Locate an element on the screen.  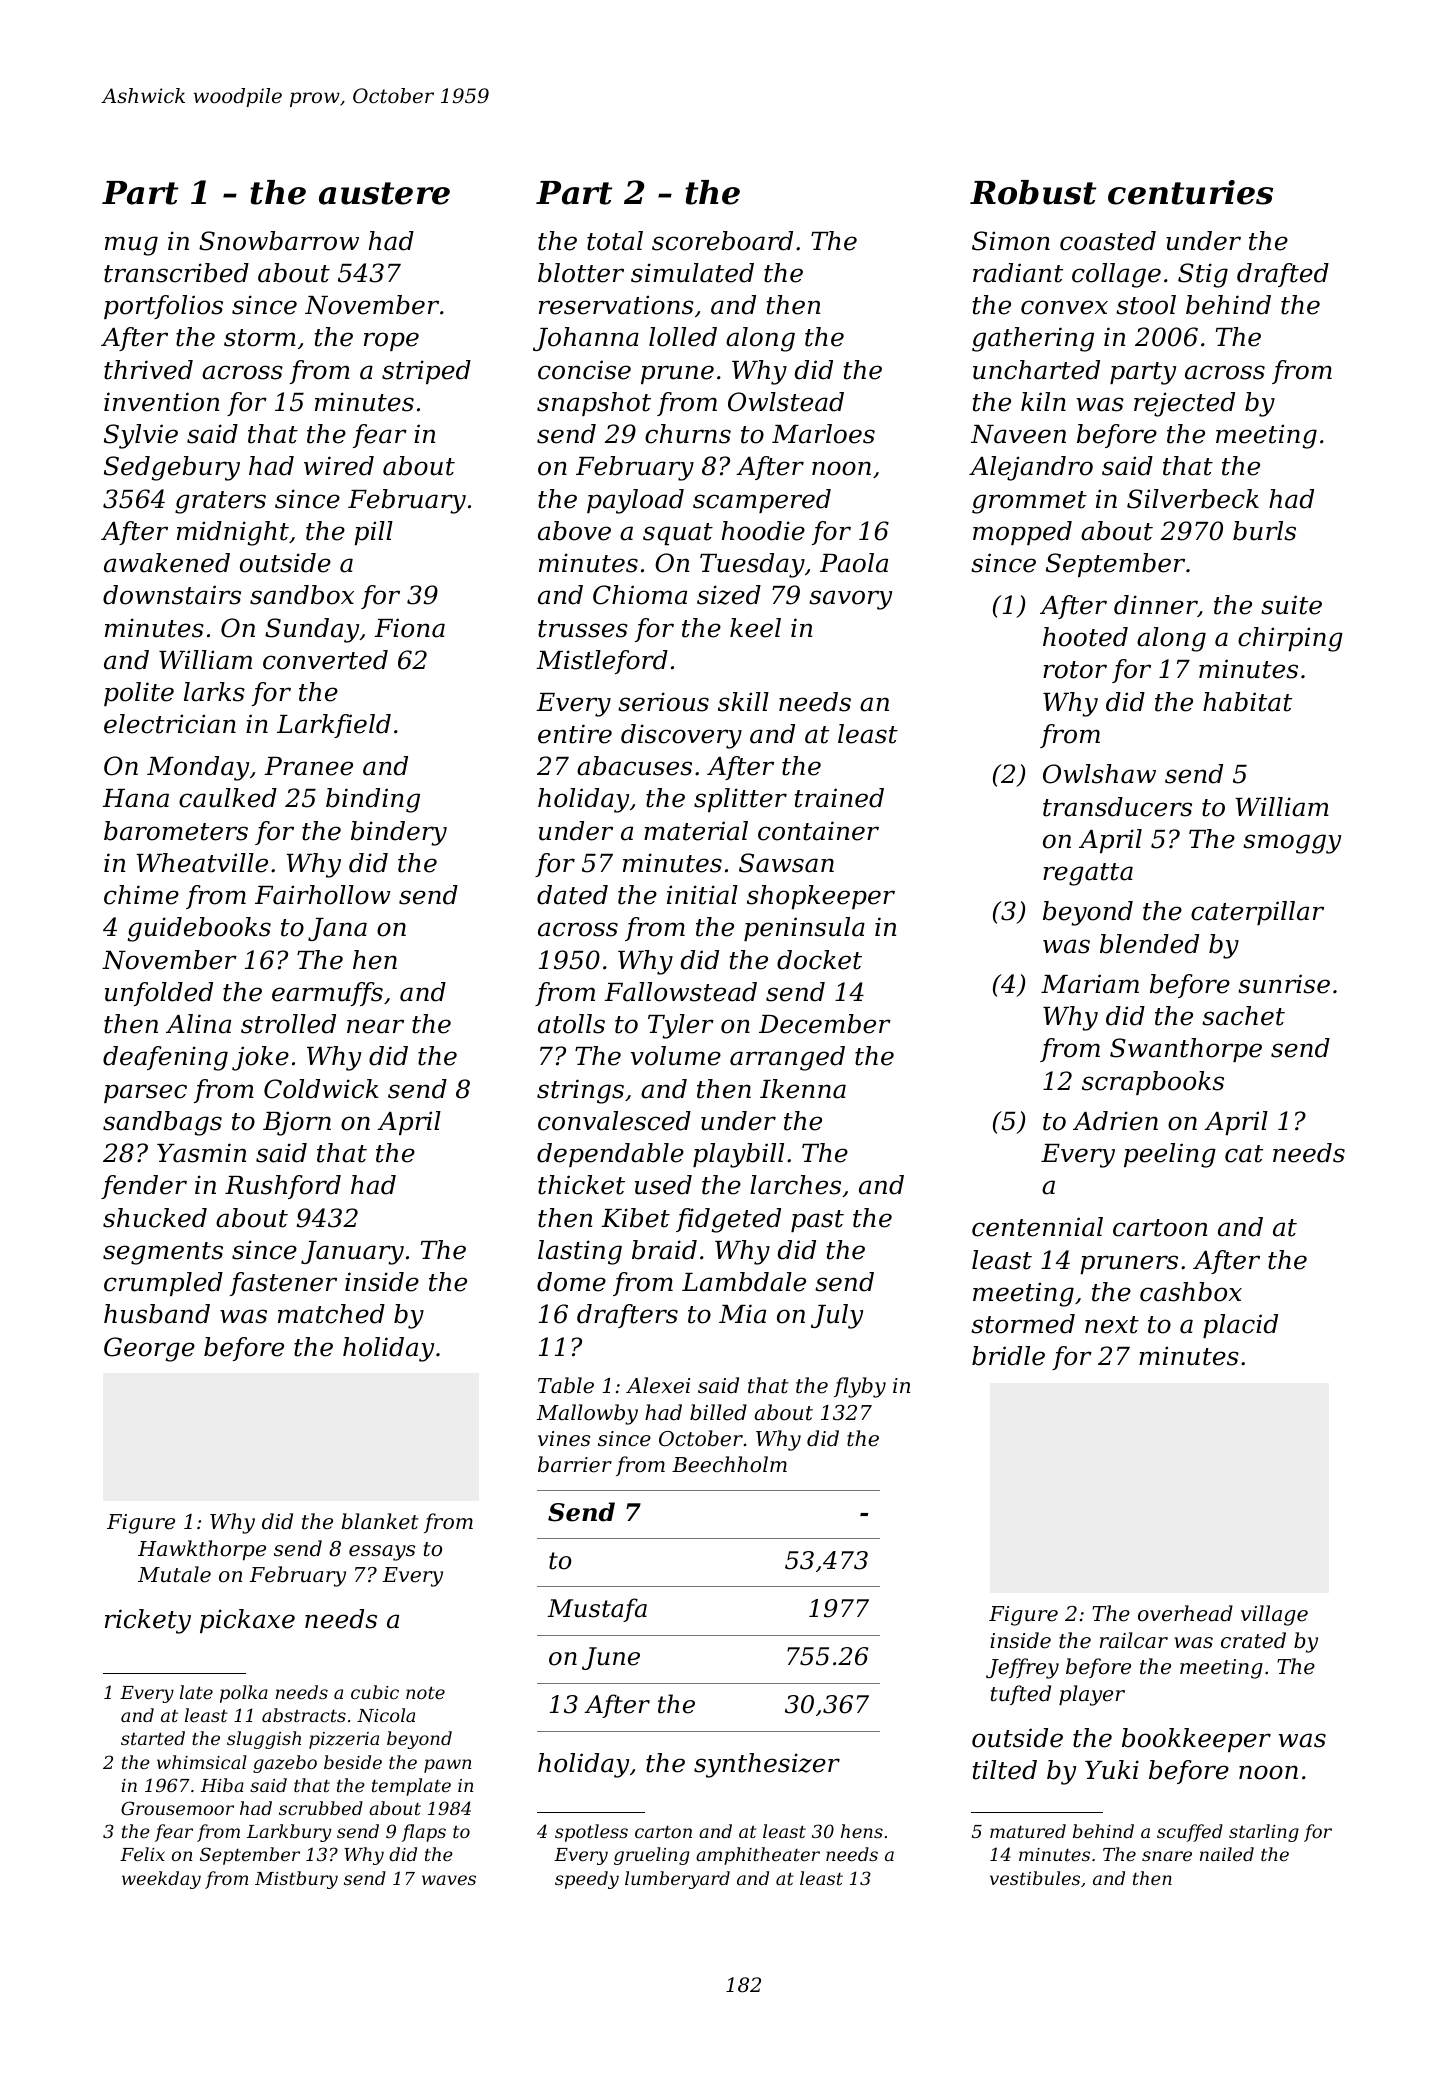
austere is located at coordinates (384, 193).
